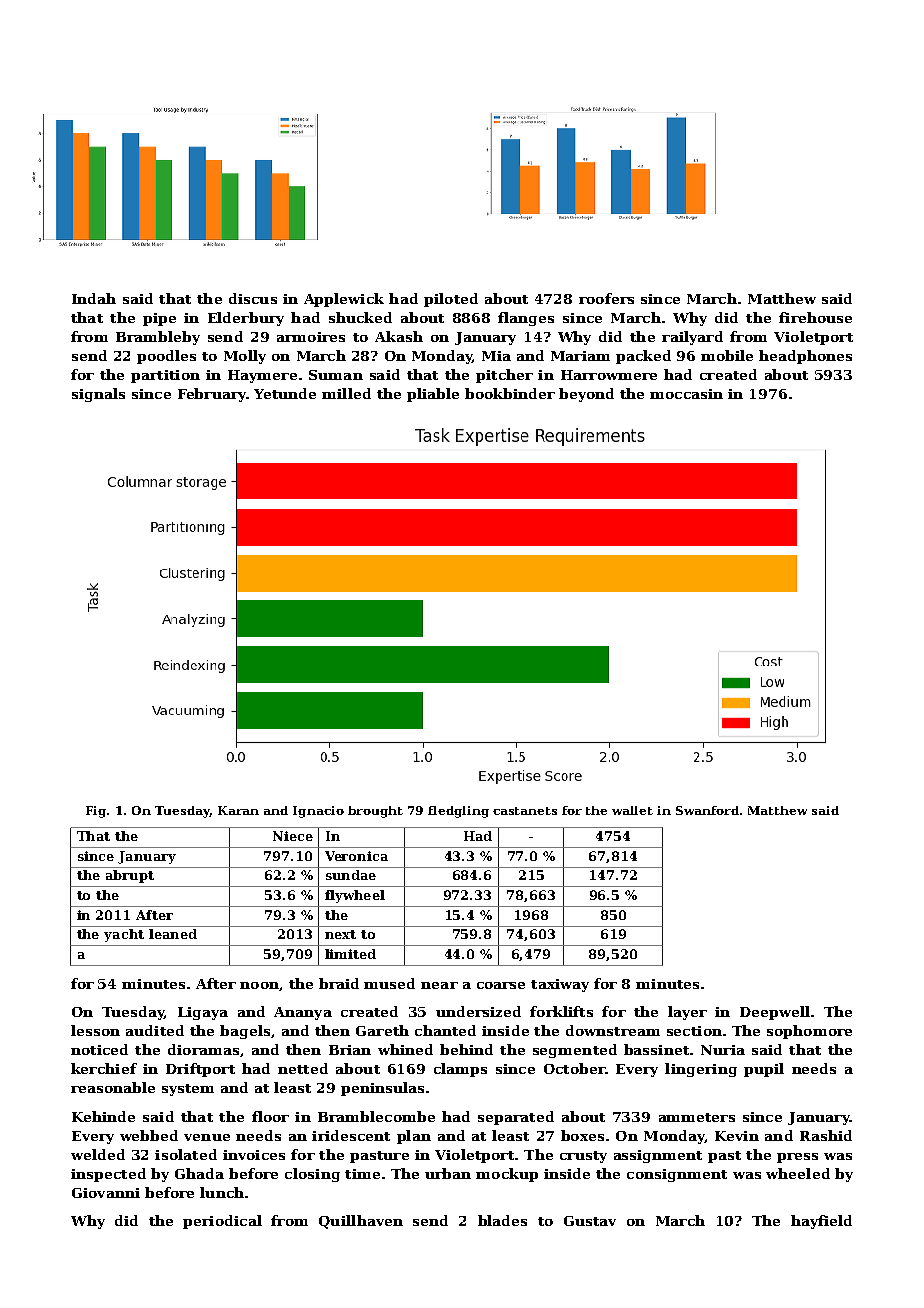  I want to click on Indah, so click(94, 298).
